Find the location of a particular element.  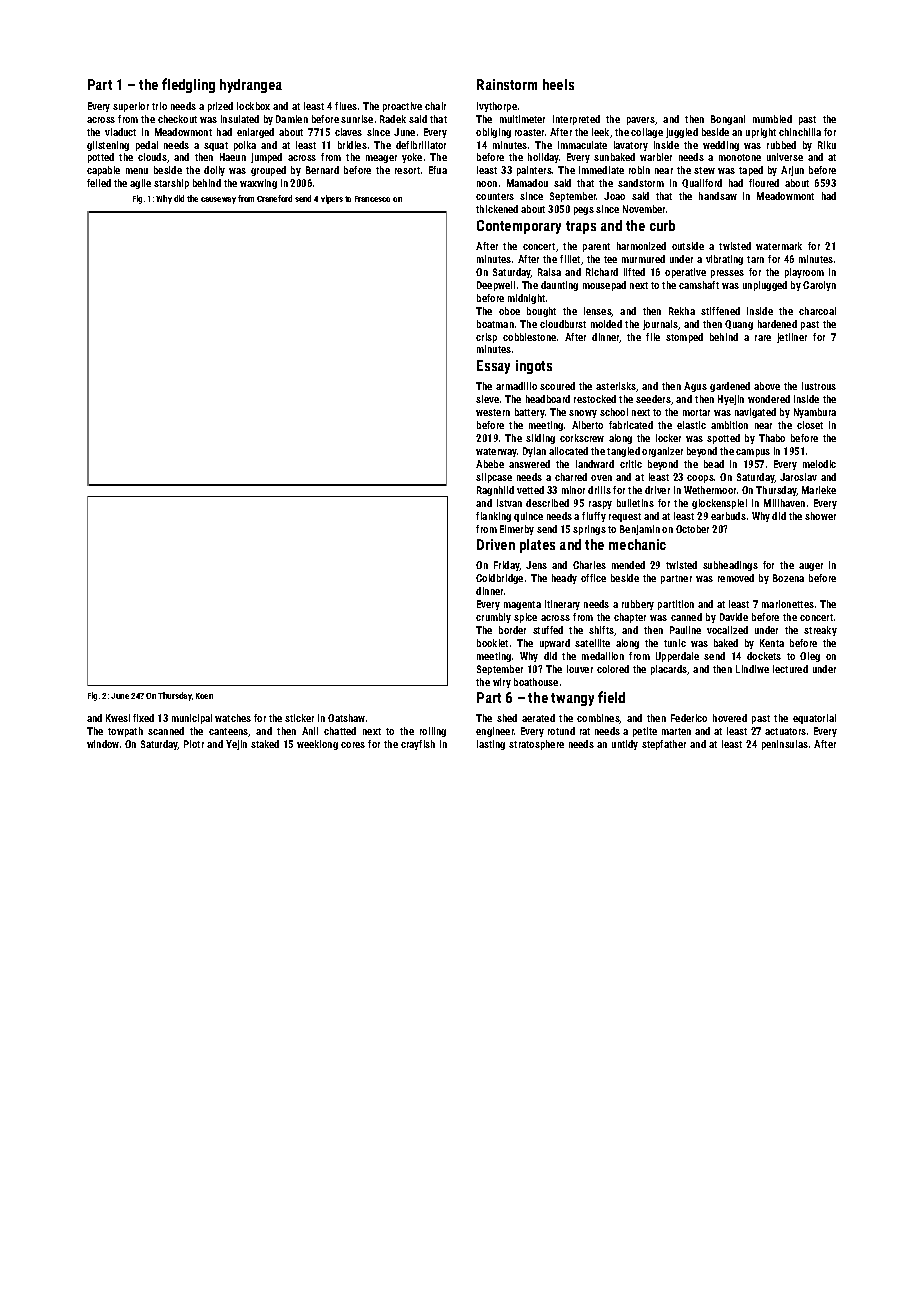

stepfather is located at coordinates (664, 745).
